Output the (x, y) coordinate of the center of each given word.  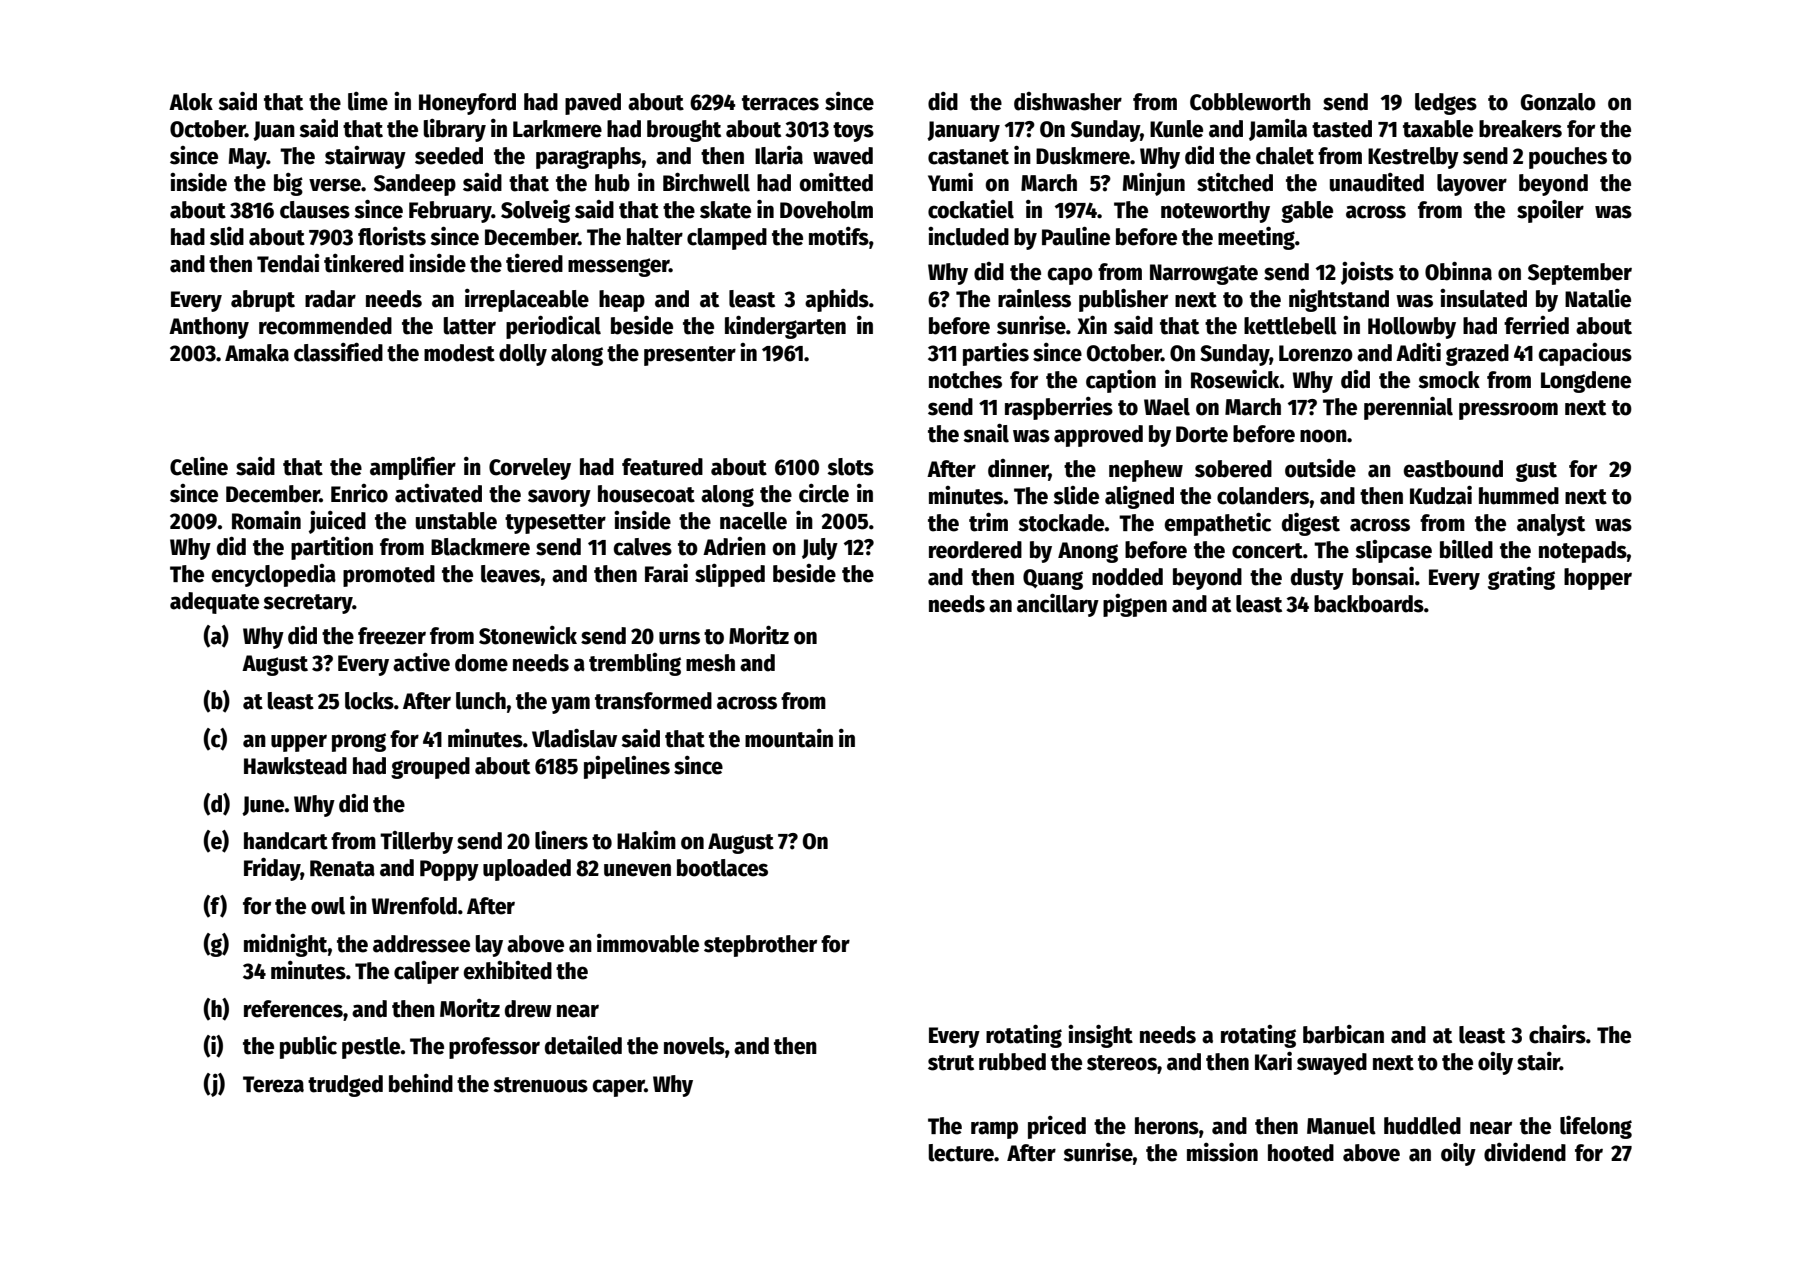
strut (951, 1063)
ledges (1446, 104)
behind (421, 1083)
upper (299, 743)
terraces (780, 103)
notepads (1583, 552)
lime (368, 101)
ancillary (1058, 605)
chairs (1557, 1034)
